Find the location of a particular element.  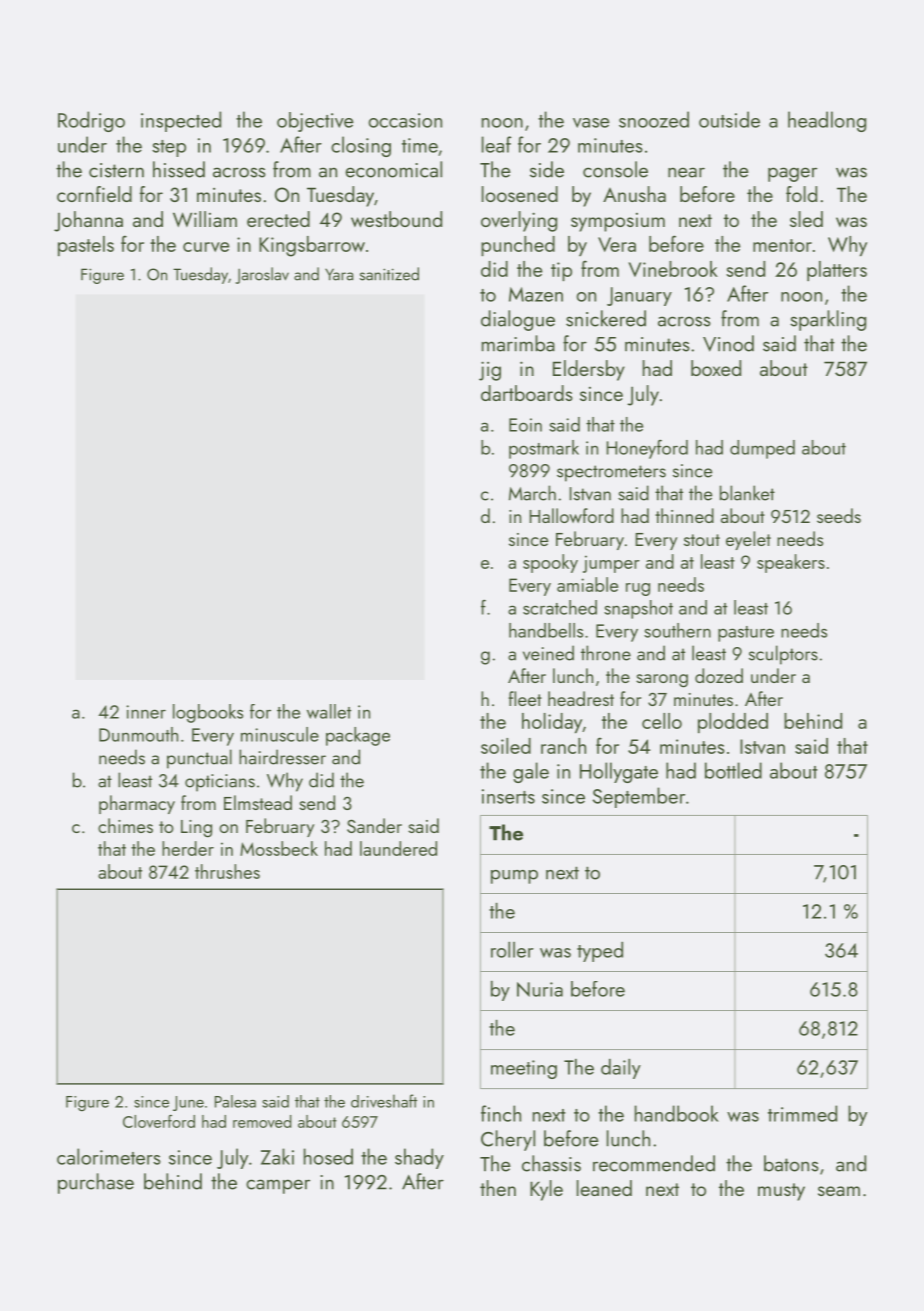

mentor is located at coordinates (782, 245).
